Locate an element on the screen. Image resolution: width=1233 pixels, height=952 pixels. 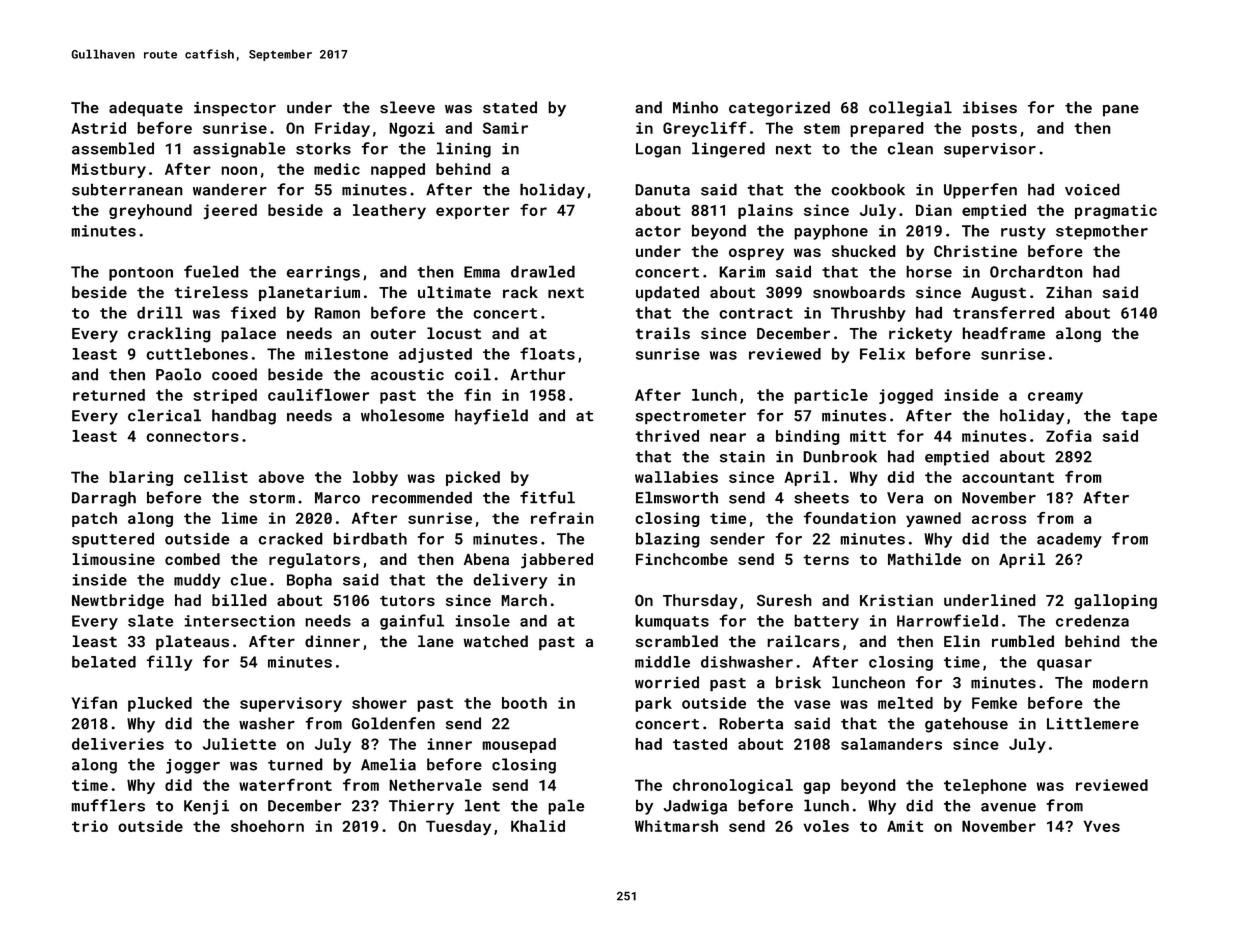
jogged is located at coordinates (906, 396).
